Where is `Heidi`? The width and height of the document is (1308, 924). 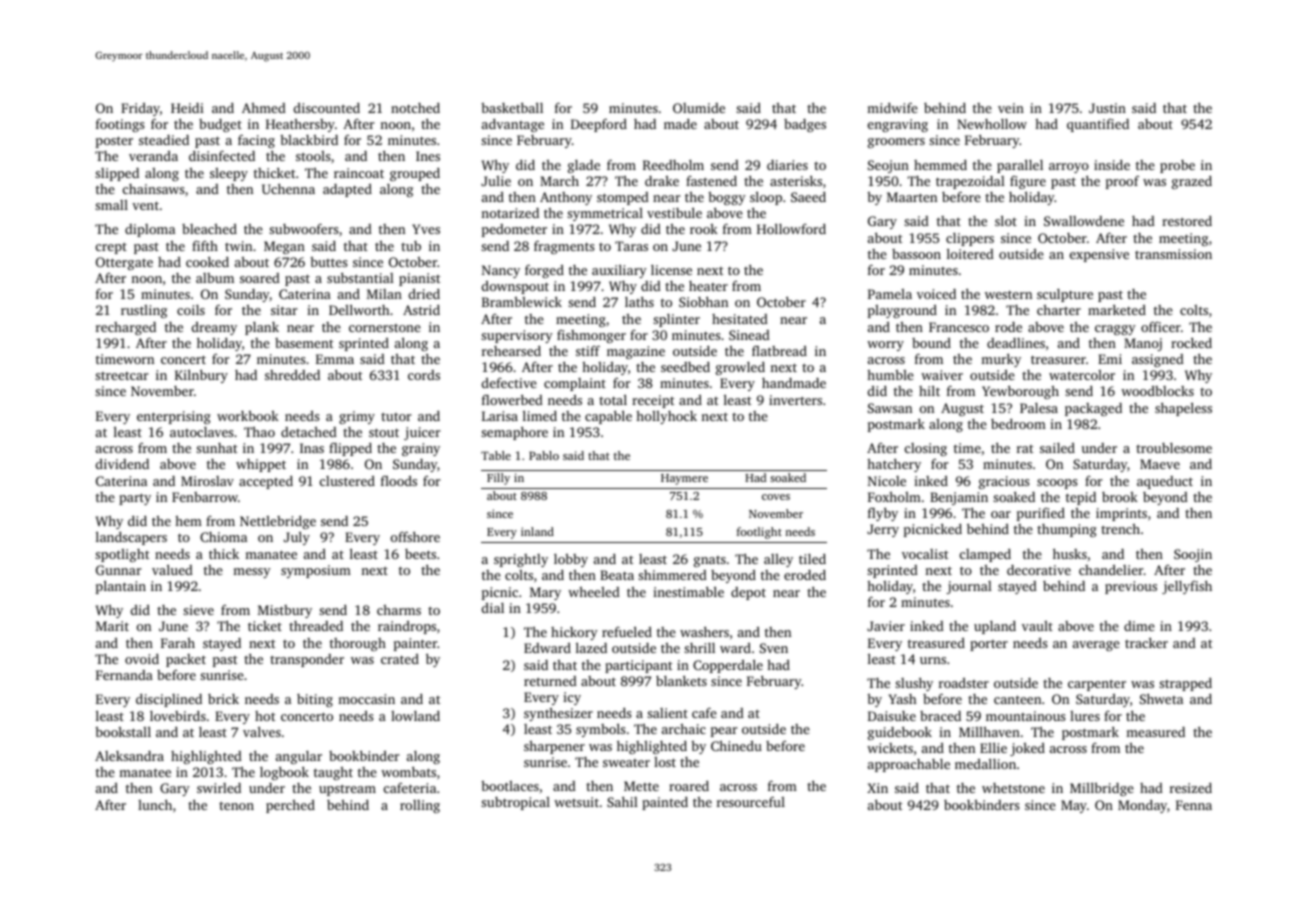 Heidi is located at coordinates (187, 108).
